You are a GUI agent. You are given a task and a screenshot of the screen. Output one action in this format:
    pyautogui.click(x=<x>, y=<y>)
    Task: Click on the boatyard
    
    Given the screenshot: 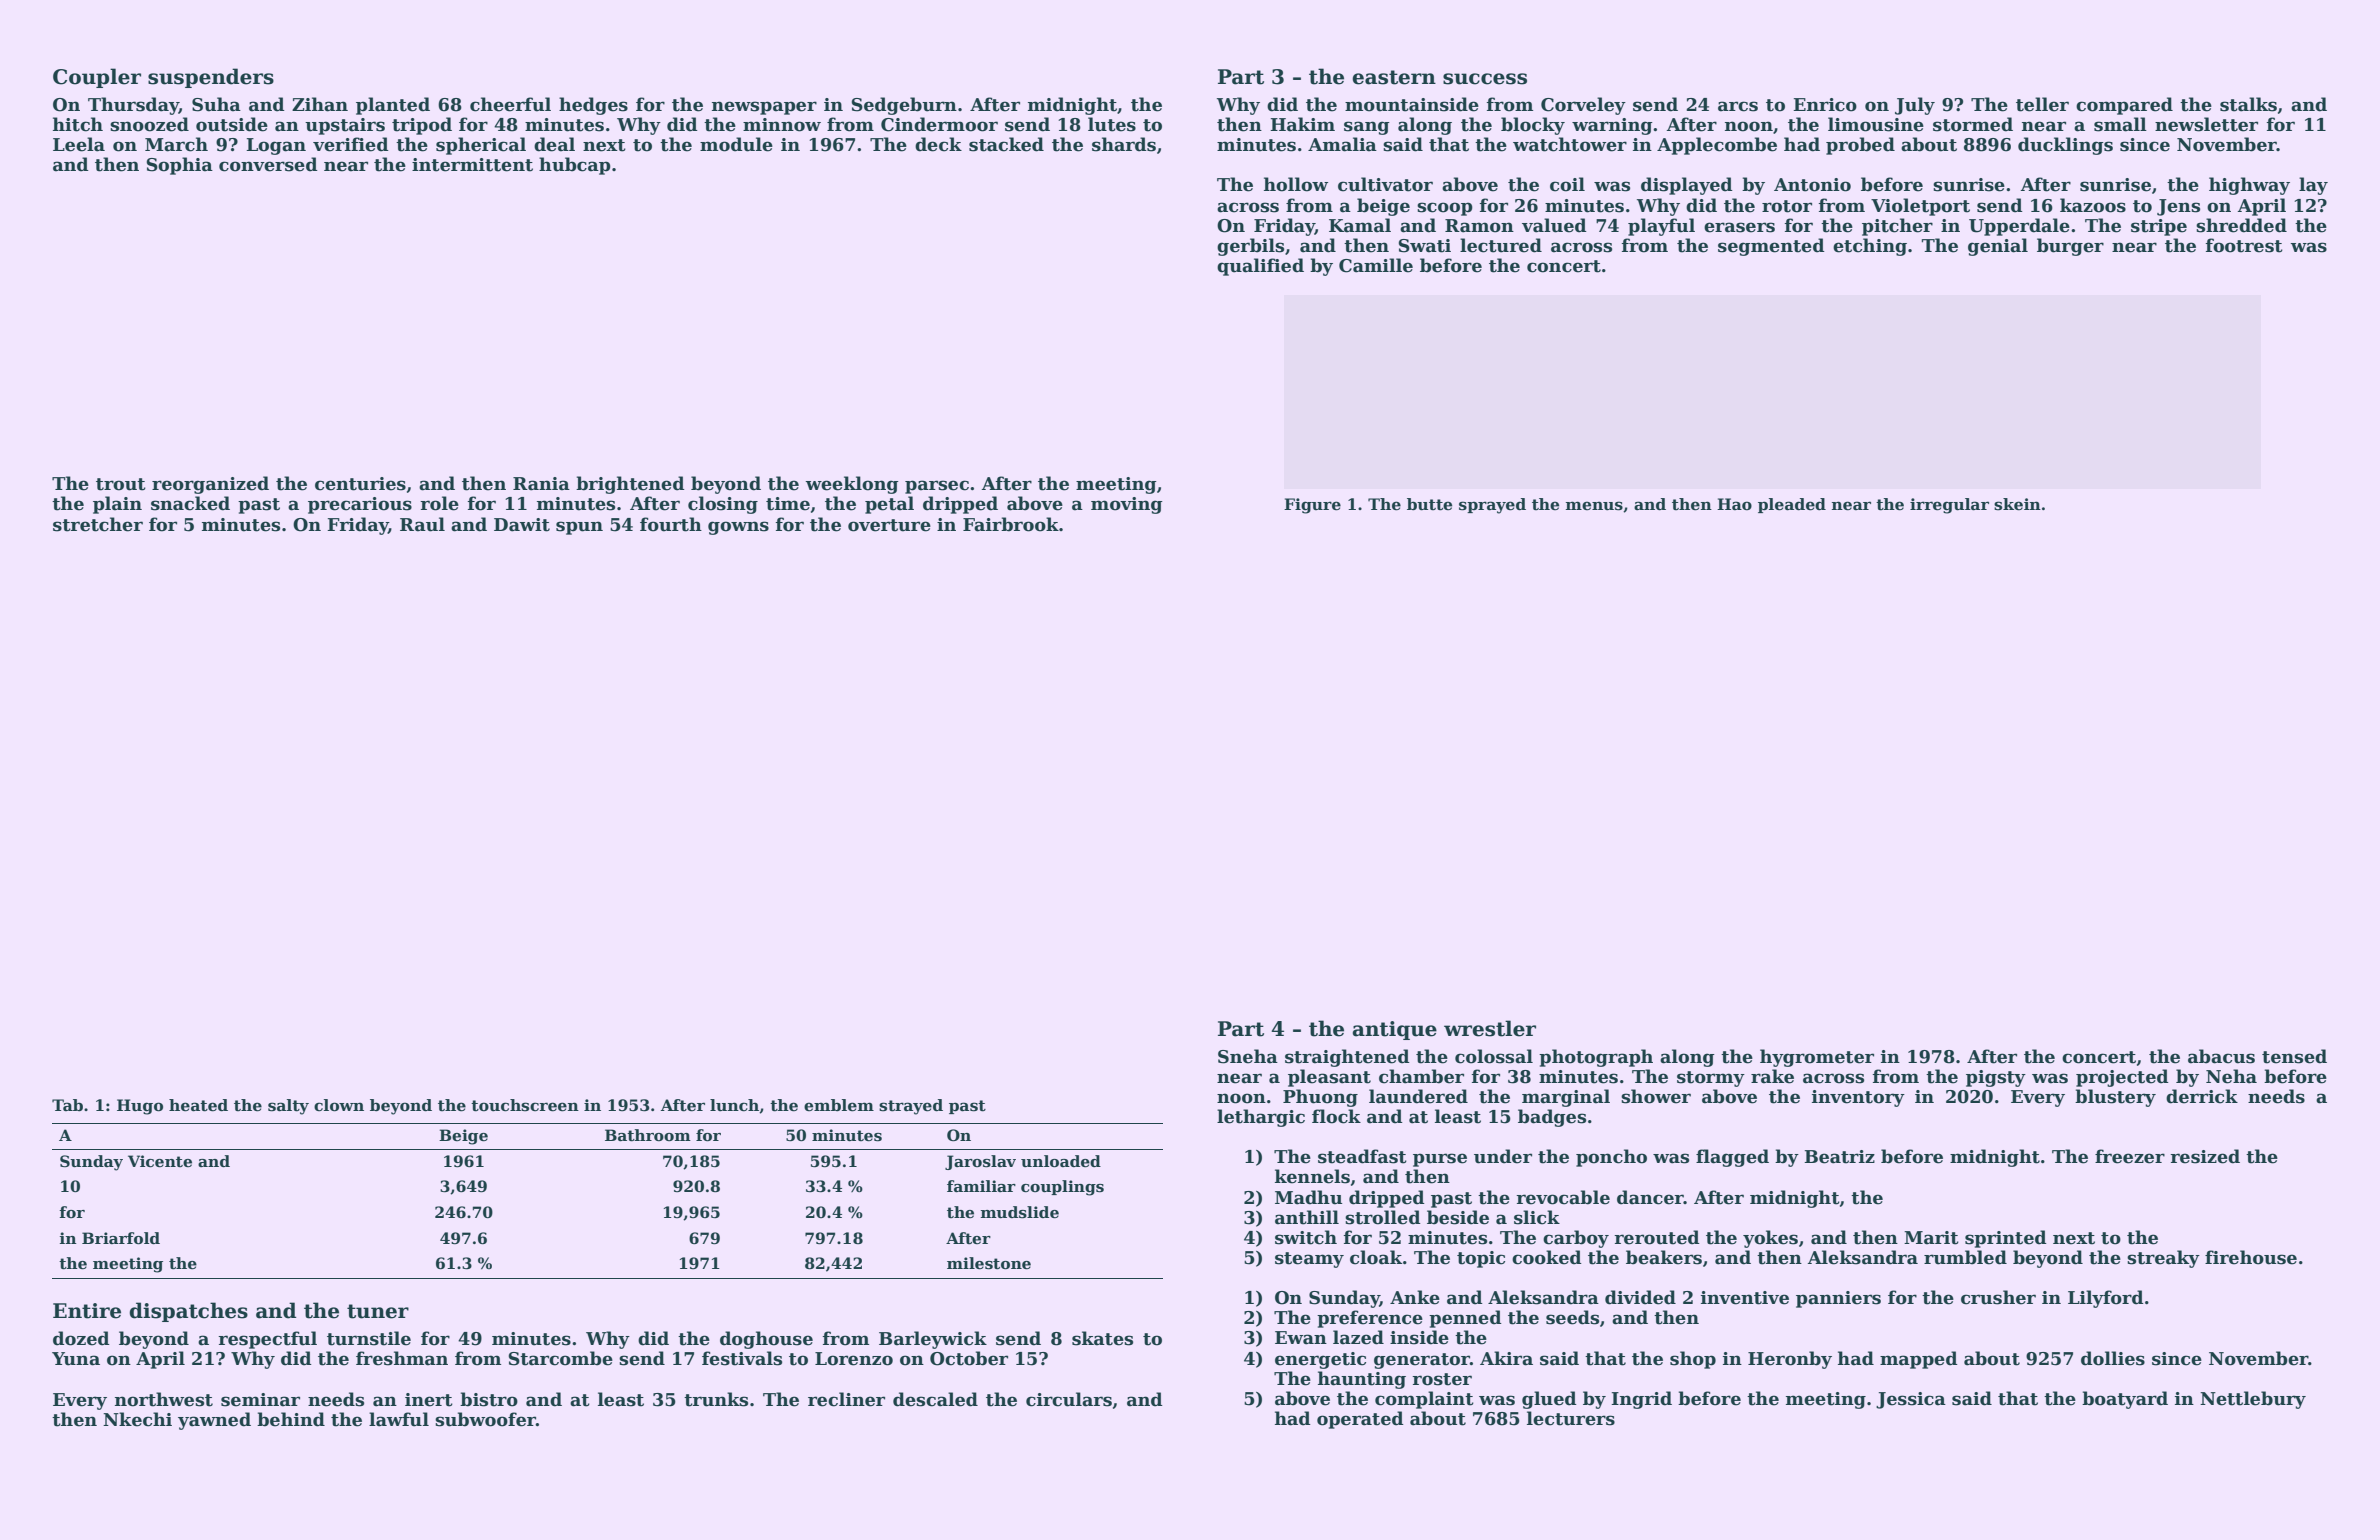 What is the action you would take?
    pyautogui.click(x=2125, y=1400)
